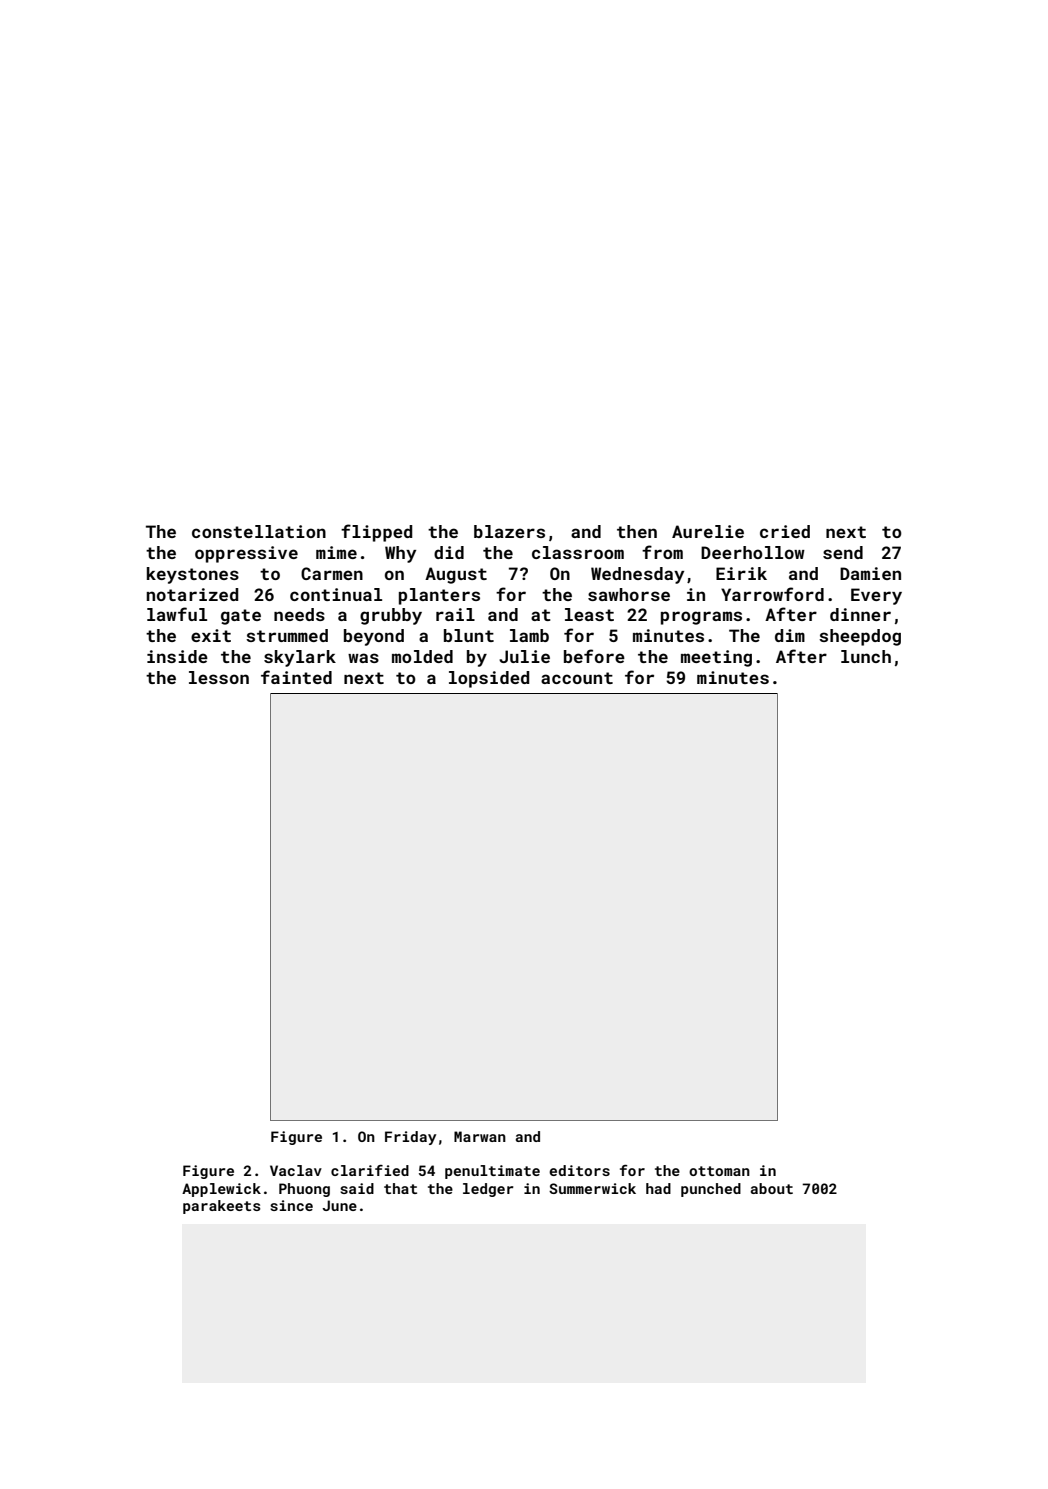 This screenshot has height=1489, width=1048. What do you see at coordinates (589, 614) in the screenshot?
I see `least` at bounding box center [589, 614].
